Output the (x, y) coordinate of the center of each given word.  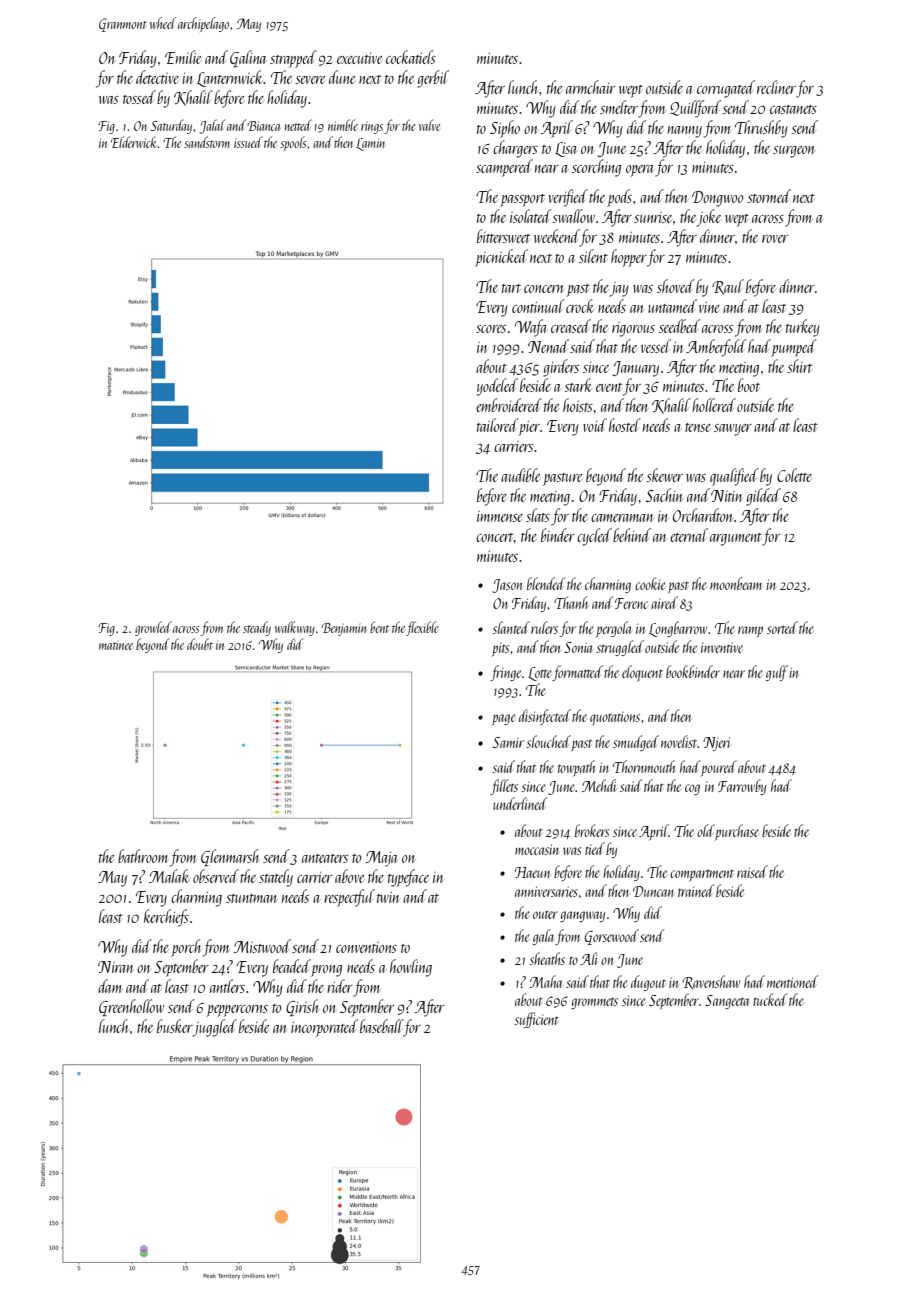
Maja (382, 859)
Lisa (566, 149)
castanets (793, 109)
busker (175, 1026)
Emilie (183, 57)
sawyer (733, 430)
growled (153, 628)
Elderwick (134, 142)
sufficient (536, 1020)
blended (546, 583)
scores (491, 329)
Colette (794, 475)
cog (692, 789)
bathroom (143, 856)
